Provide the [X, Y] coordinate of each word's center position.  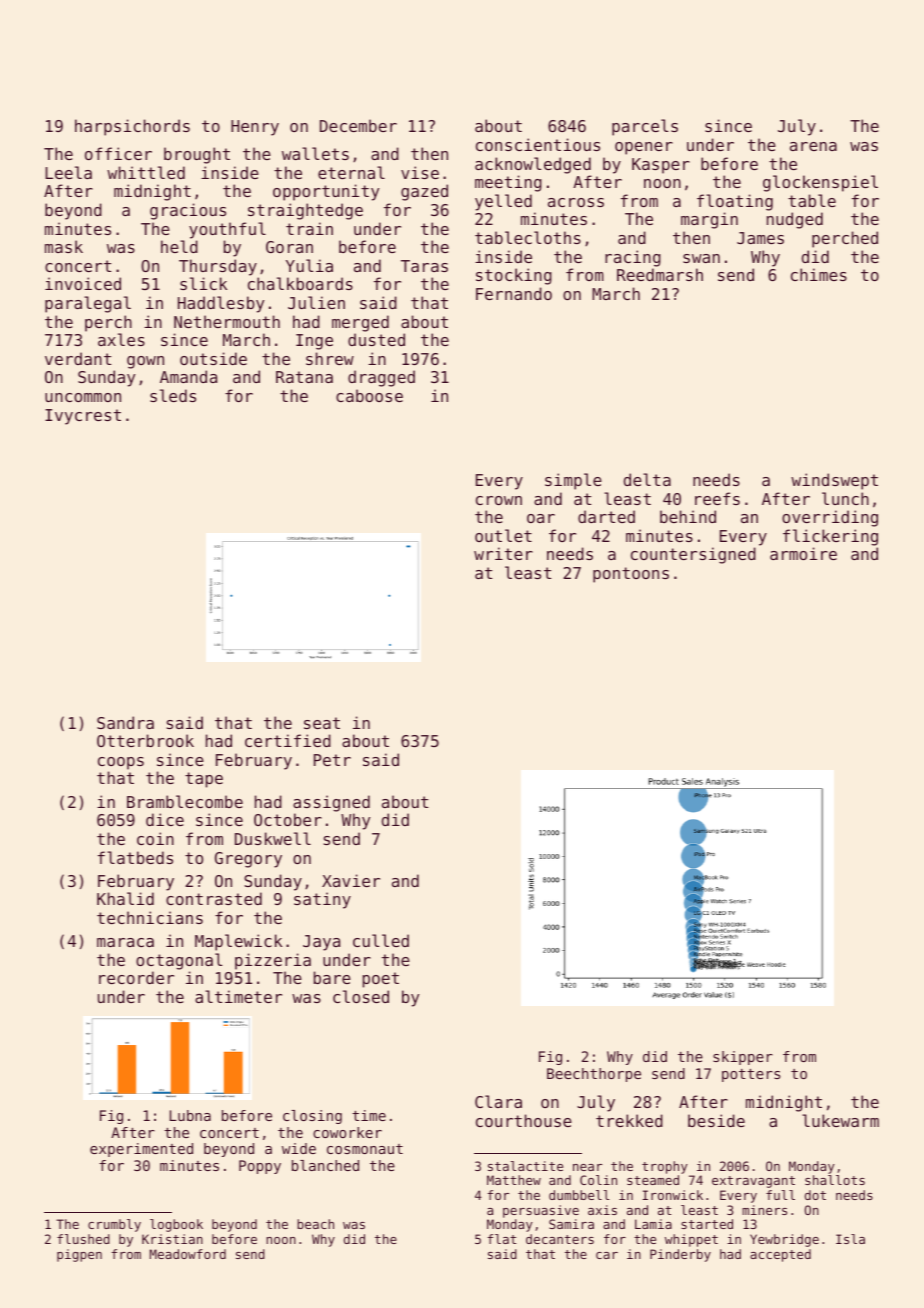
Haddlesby [221, 304]
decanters [560, 1239]
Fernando [514, 293]
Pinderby [680, 1255]
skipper [743, 1058]
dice [165, 819]
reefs [717, 498]
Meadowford [188, 1254]
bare [332, 977]
